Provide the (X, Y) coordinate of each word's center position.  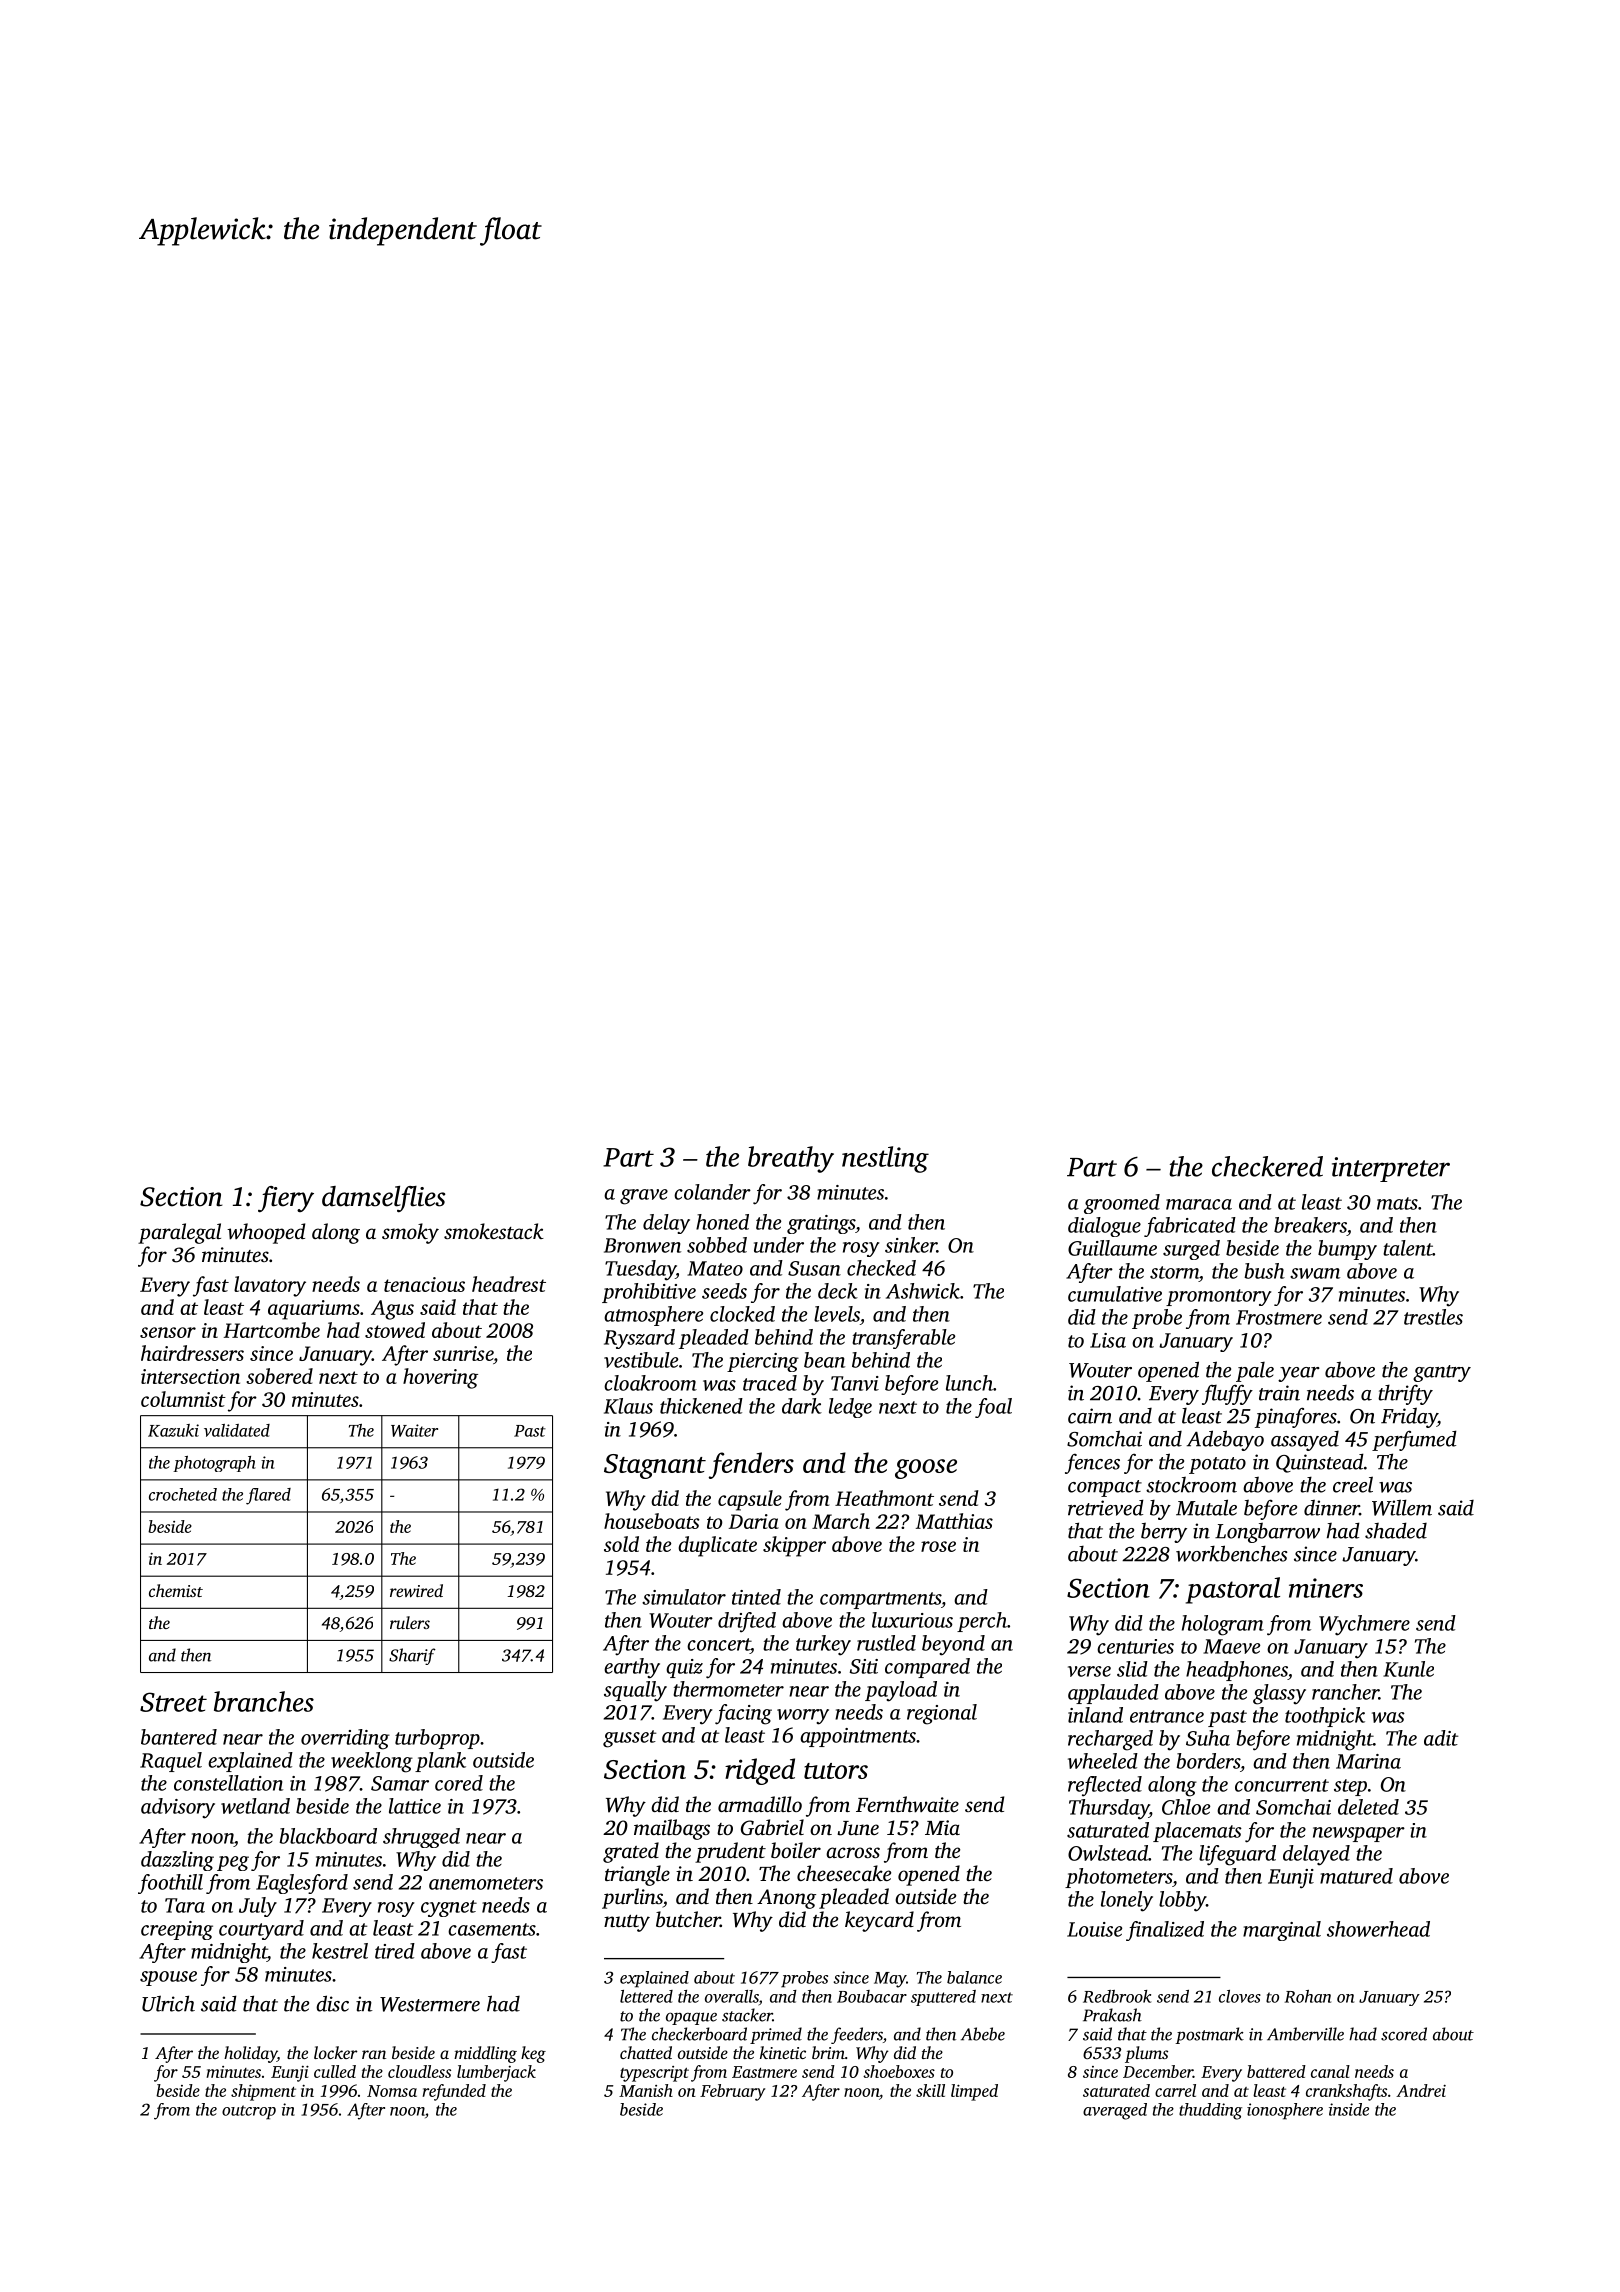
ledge (850, 1408)
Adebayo (1225, 1440)
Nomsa (392, 2091)
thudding (1210, 2111)
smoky (410, 1233)
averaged (1115, 2111)
